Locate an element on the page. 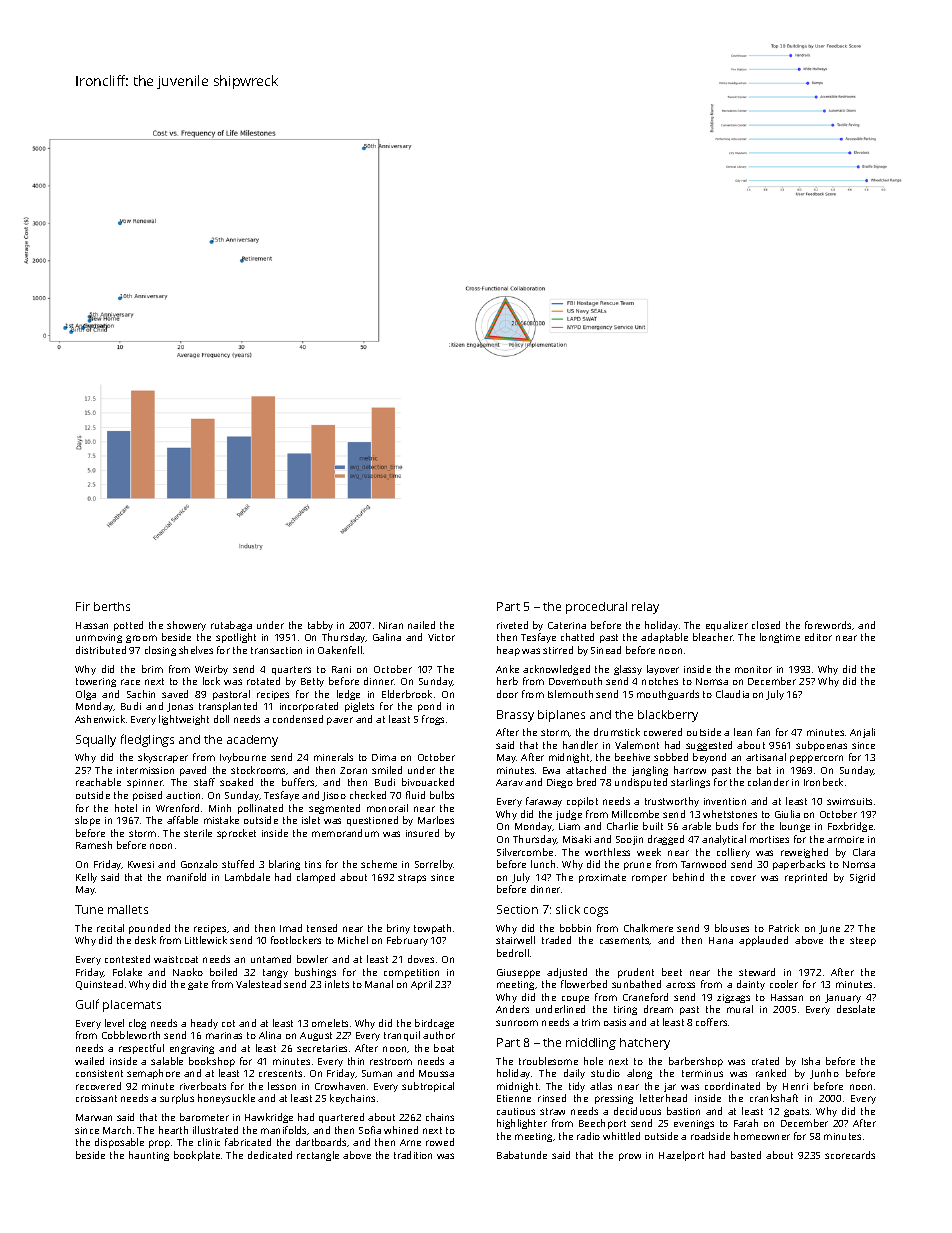  whined is located at coordinates (401, 1130).
